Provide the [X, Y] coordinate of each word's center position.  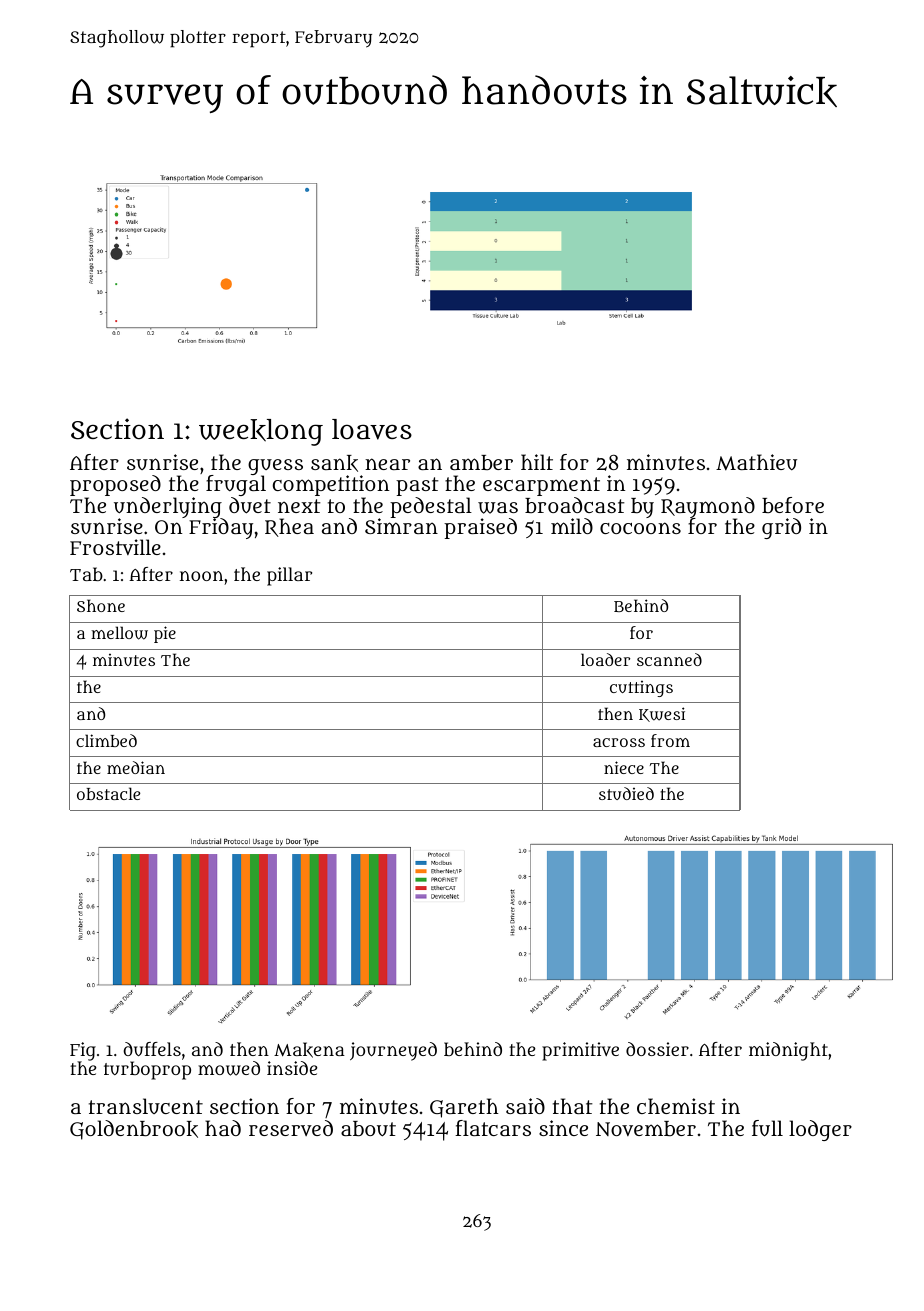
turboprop [147, 1070]
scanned [669, 659]
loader [605, 659]
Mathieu [756, 462]
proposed [115, 485]
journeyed [393, 1051]
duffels [152, 1049]
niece [624, 767]
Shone [101, 605]
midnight [788, 1051]
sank [334, 463]
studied [626, 793]
